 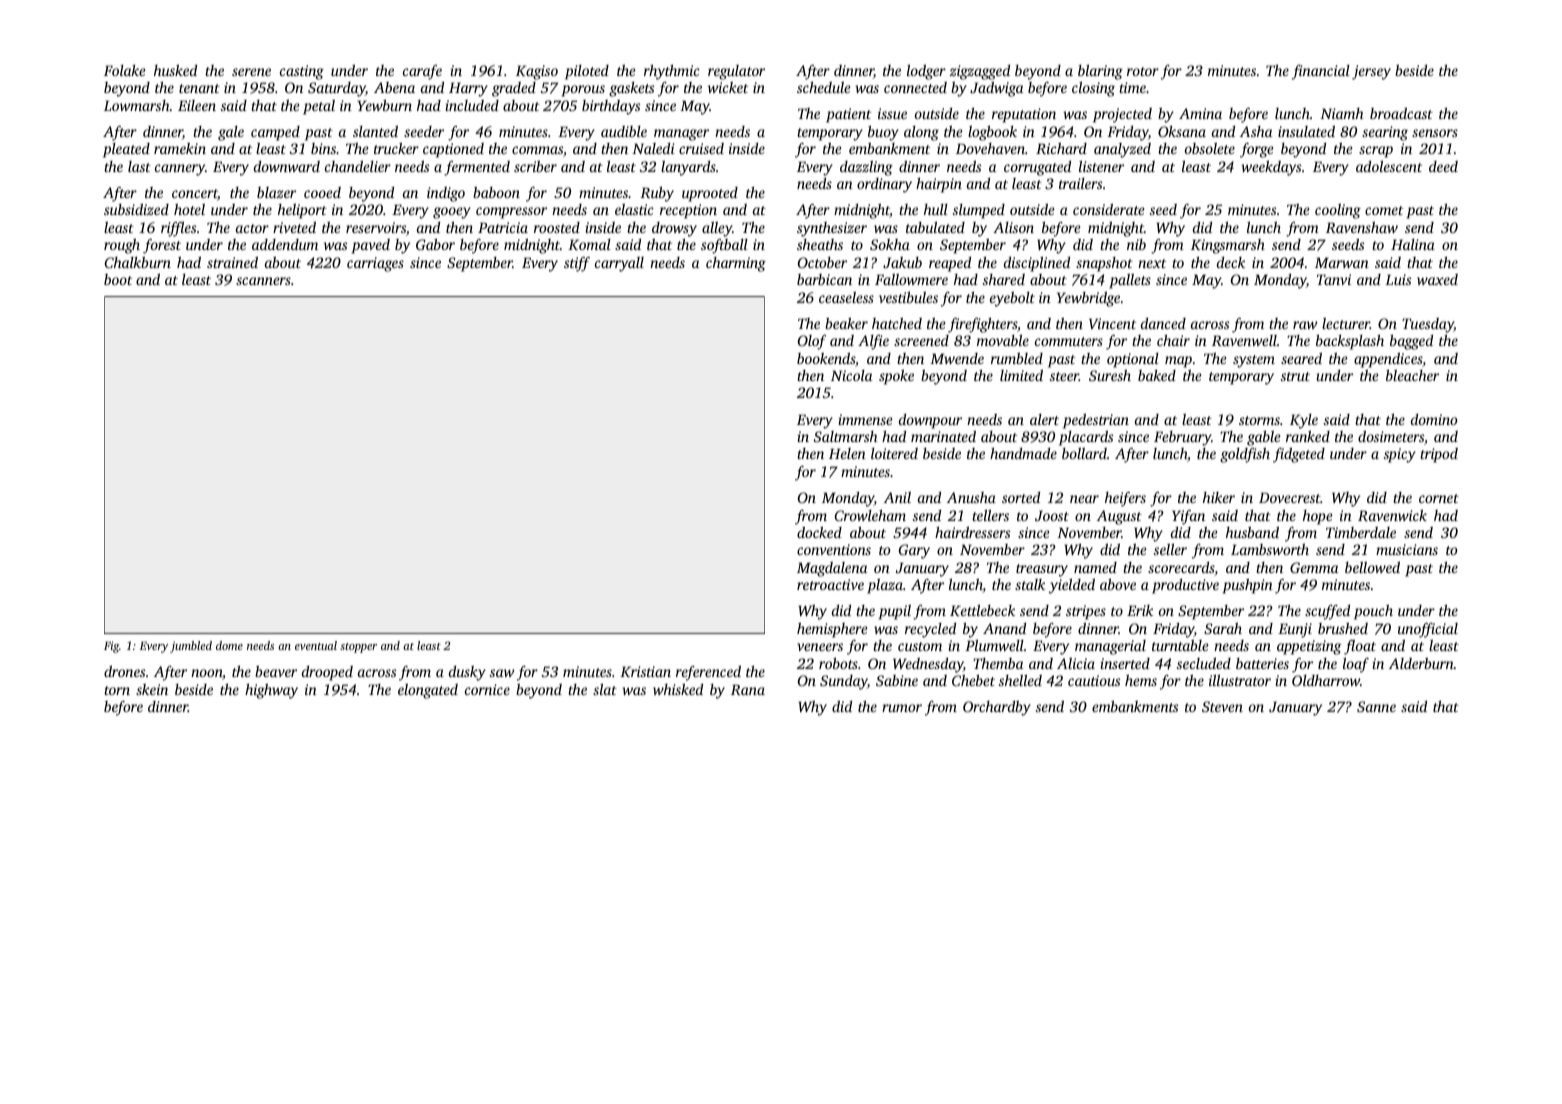 I want to click on jumbled, so click(x=191, y=647).
